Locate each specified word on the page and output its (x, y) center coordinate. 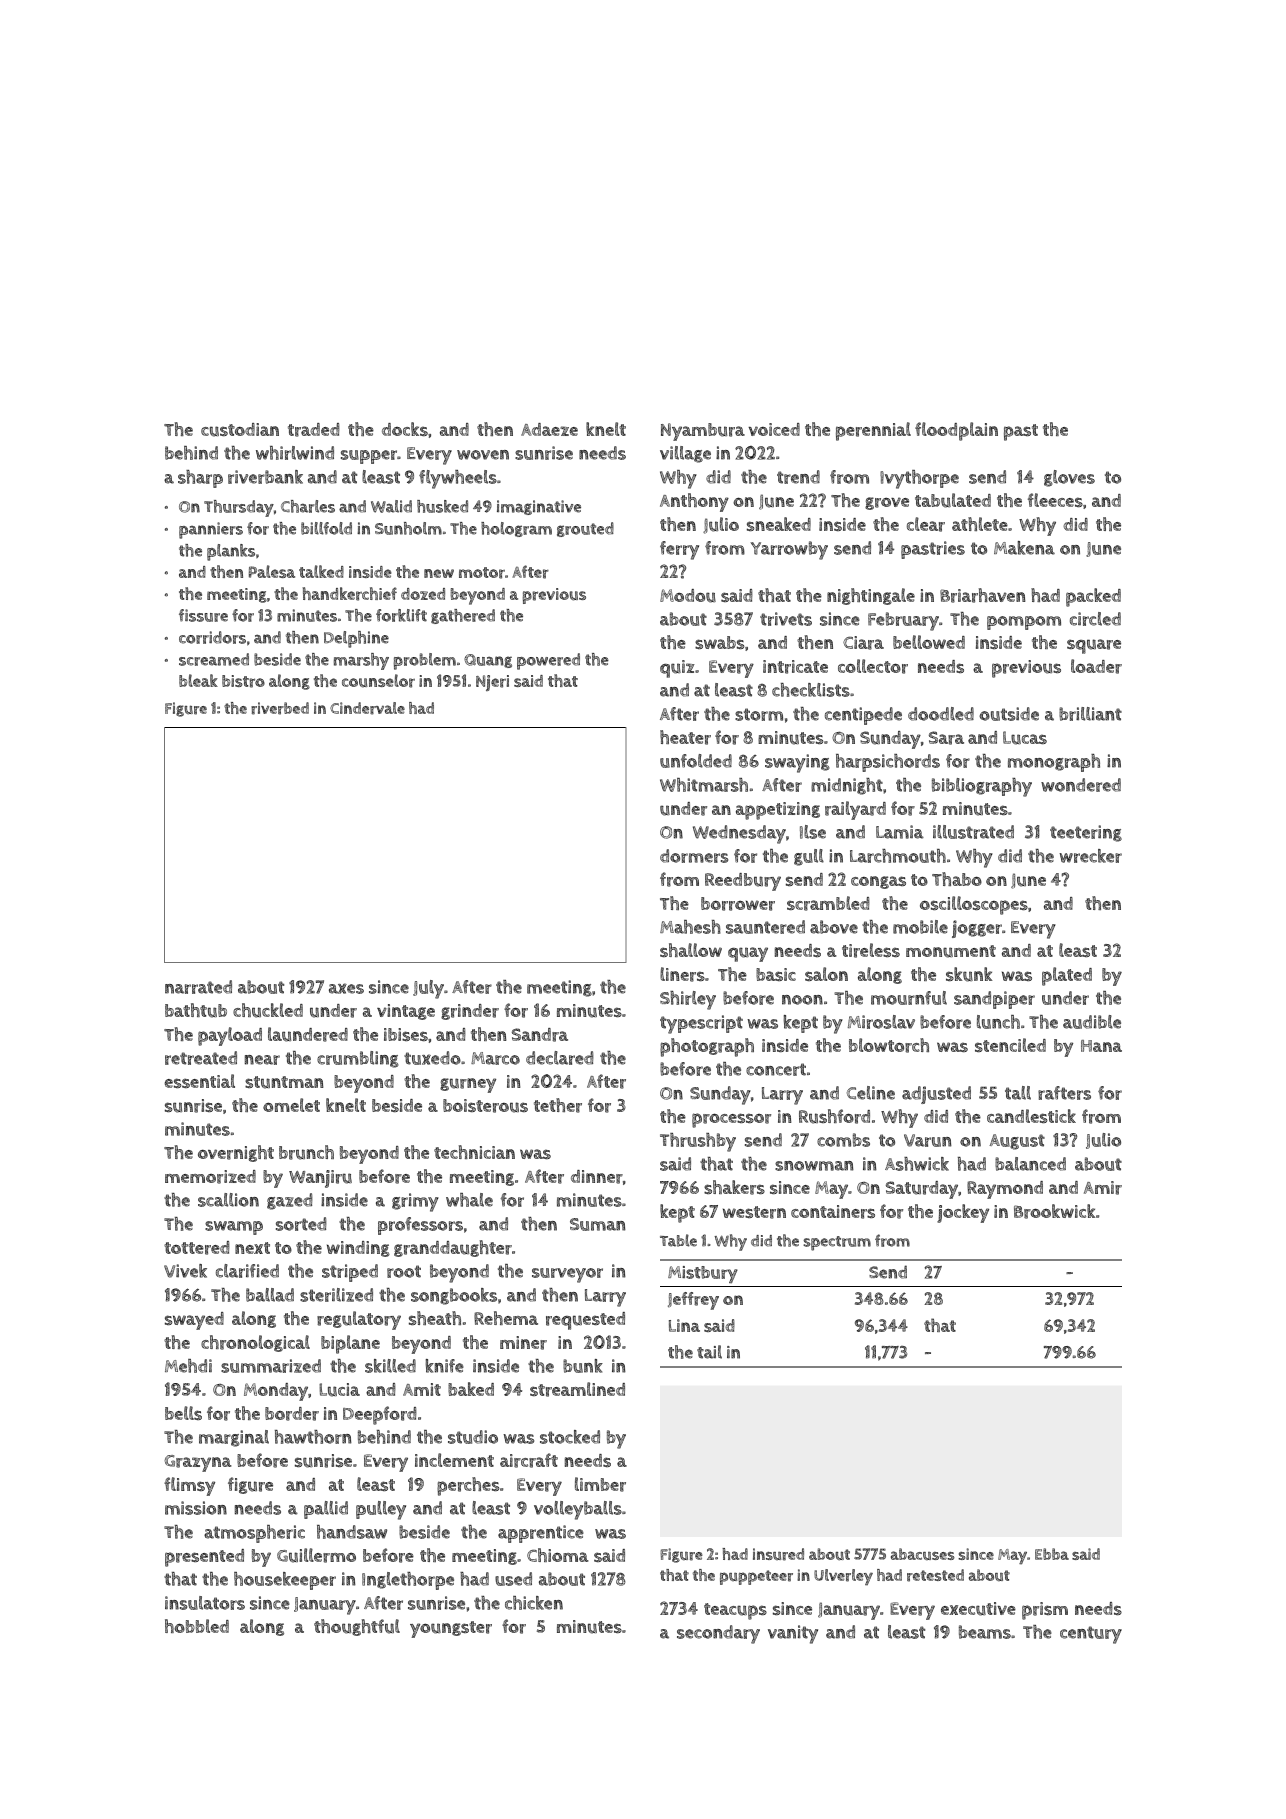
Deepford (380, 1415)
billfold (326, 528)
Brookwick (1054, 1211)
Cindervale (367, 708)
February (903, 621)
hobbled (197, 1626)
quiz (677, 669)
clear (926, 524)
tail (709, 1352)
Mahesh (690, 927)
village (685, 454)
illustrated (973, 832)
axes (346, 988)
